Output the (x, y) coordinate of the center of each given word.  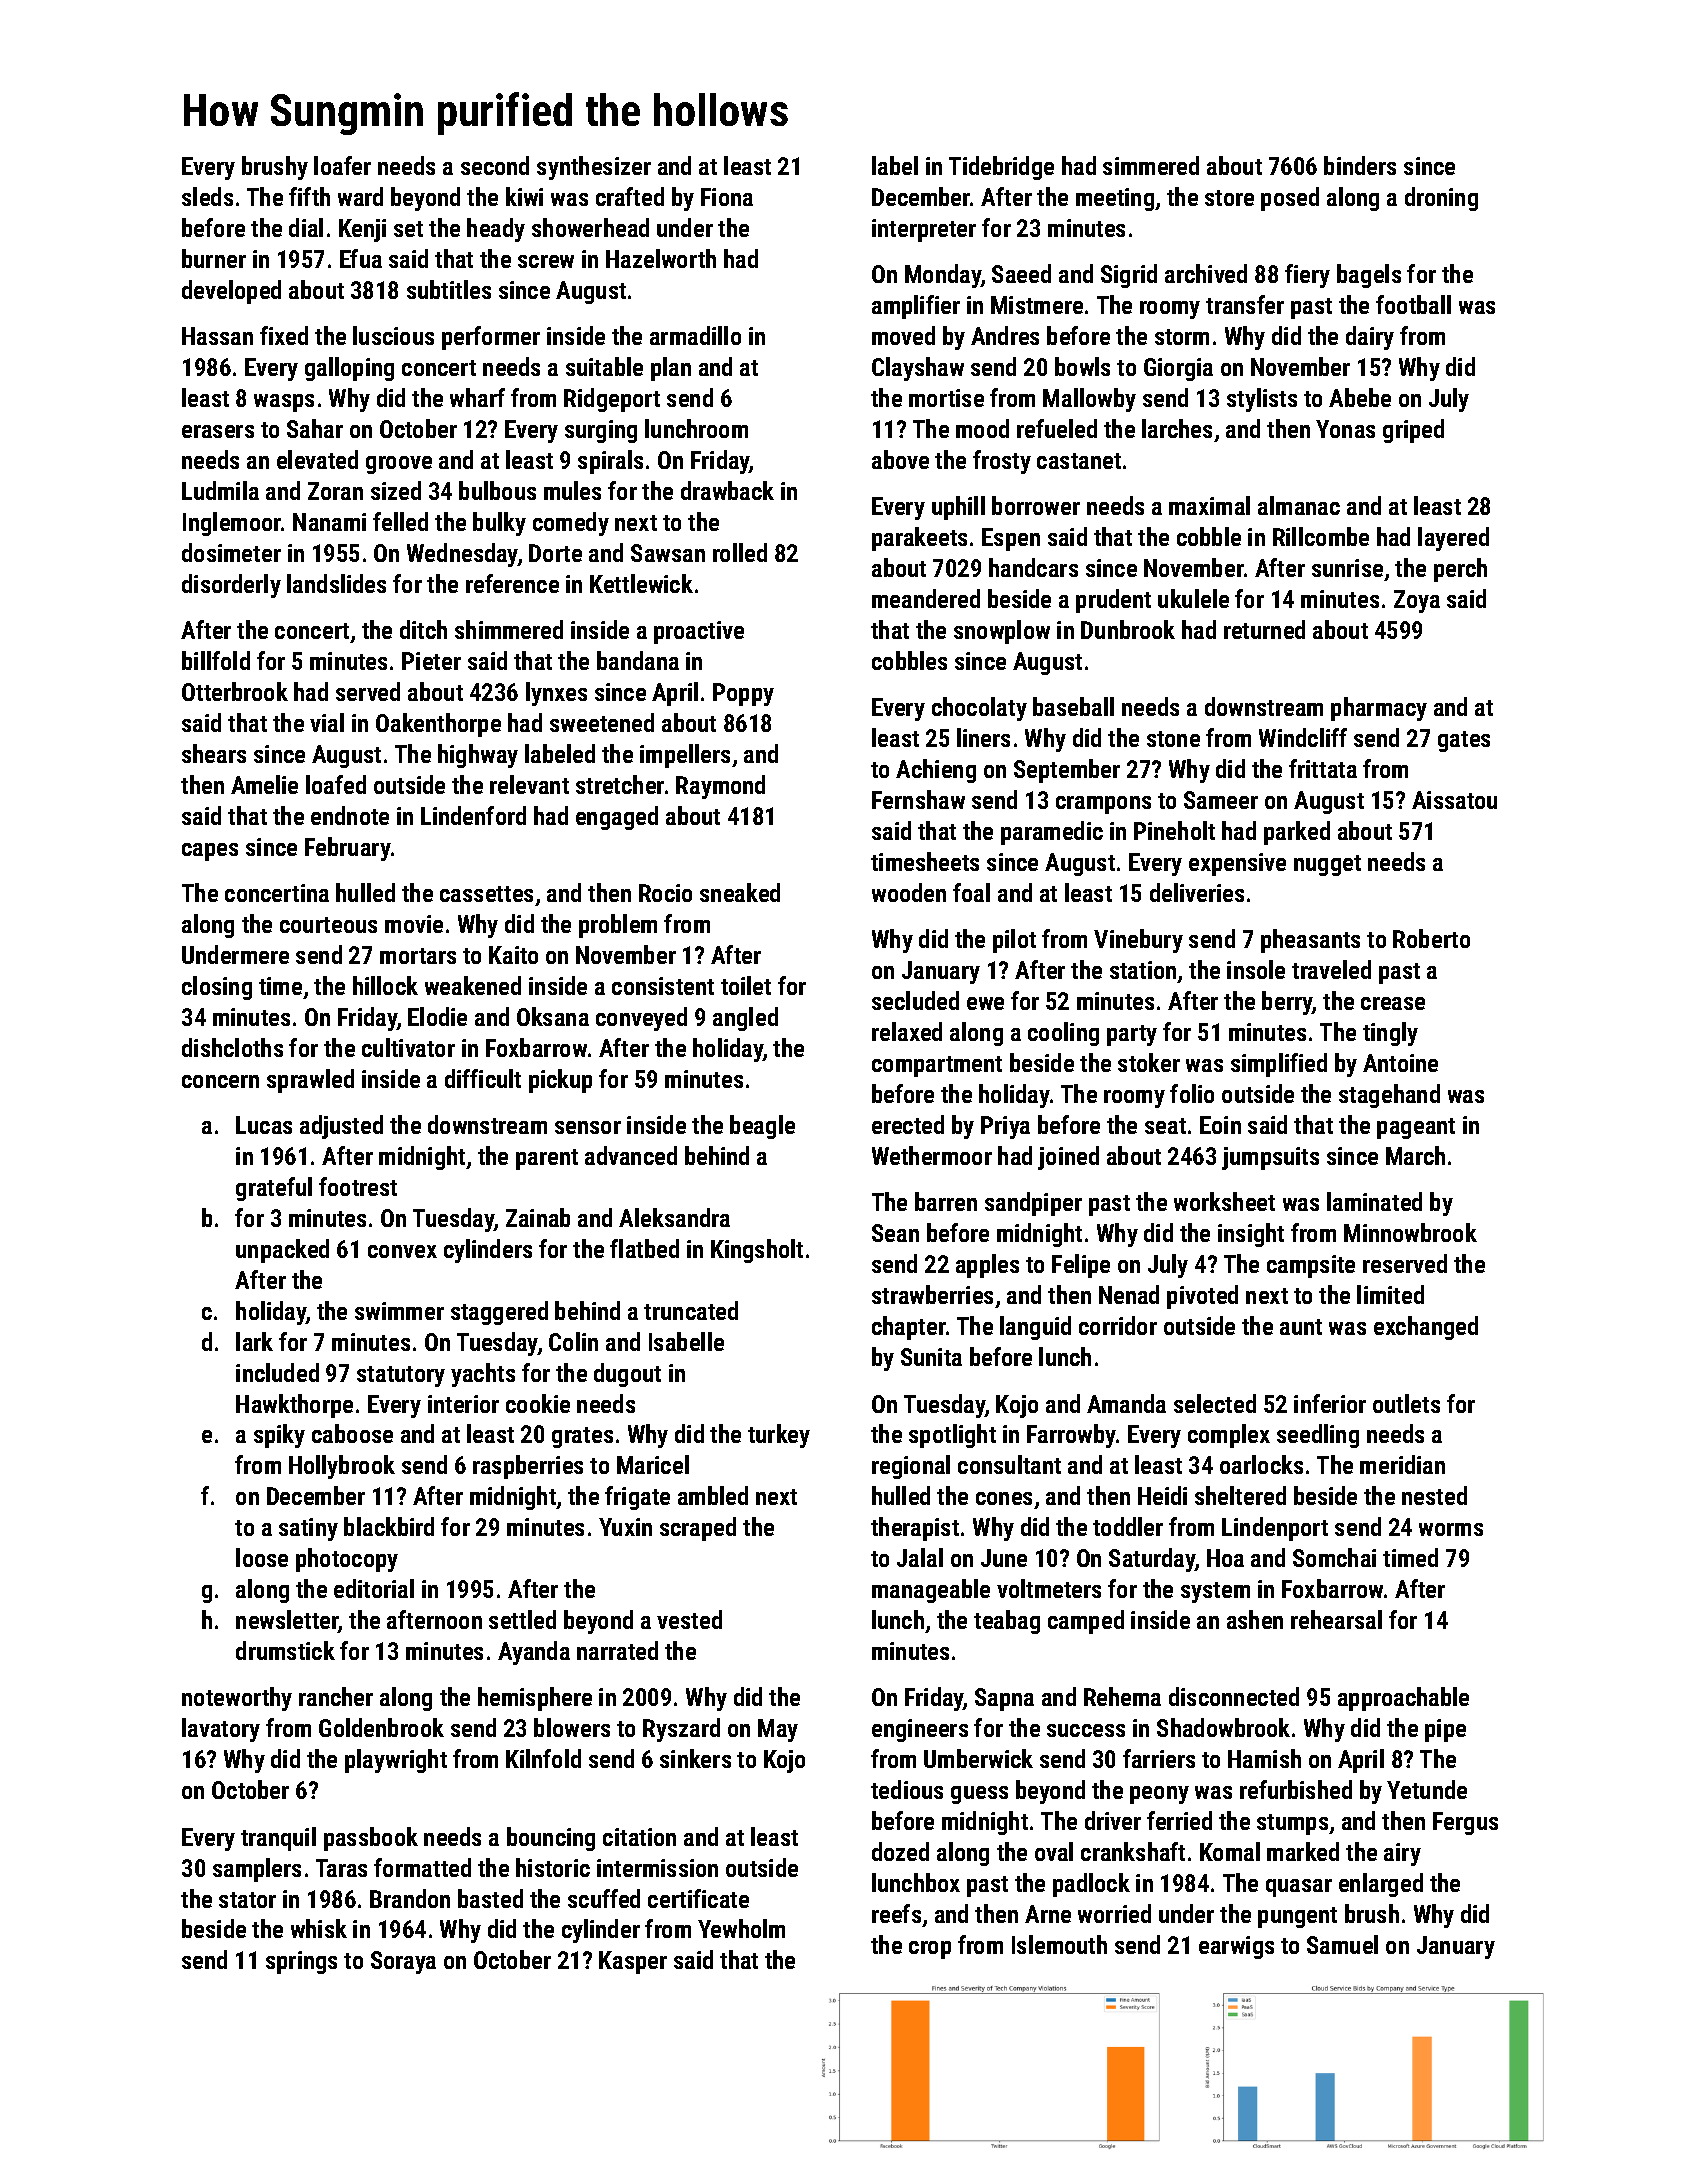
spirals (610, 462)
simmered (1151, 165)
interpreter (924, 230)
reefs (896, 1913)
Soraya (403, 1962)
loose (262, 1557)
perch (1460, 570)
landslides (336, 583)
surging (601, 431)
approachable (1403, 1699)
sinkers (695, 1758)
